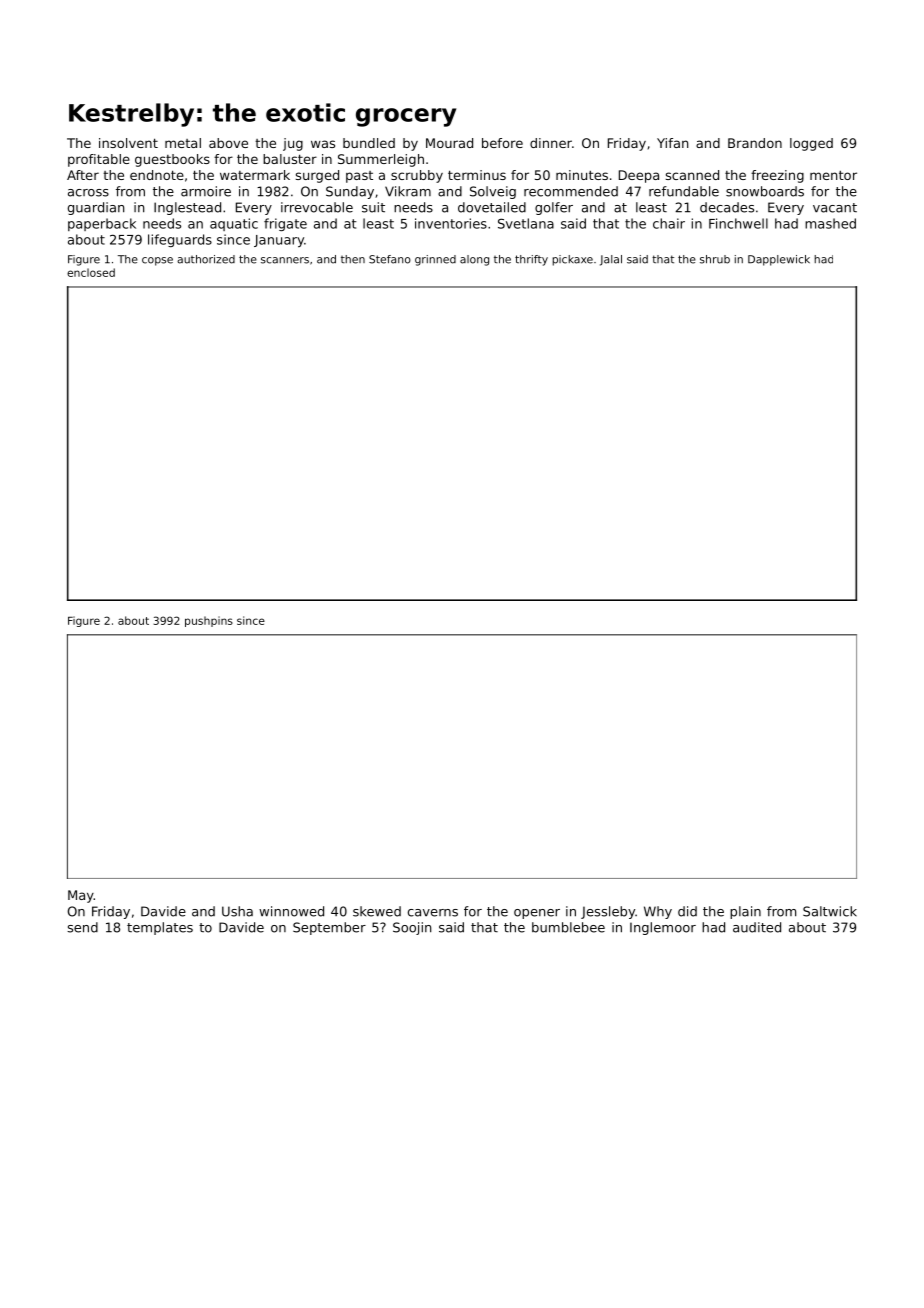  Describe the element at coordinates (433, 913) in the screenshot. I see `caverns` at that location.
